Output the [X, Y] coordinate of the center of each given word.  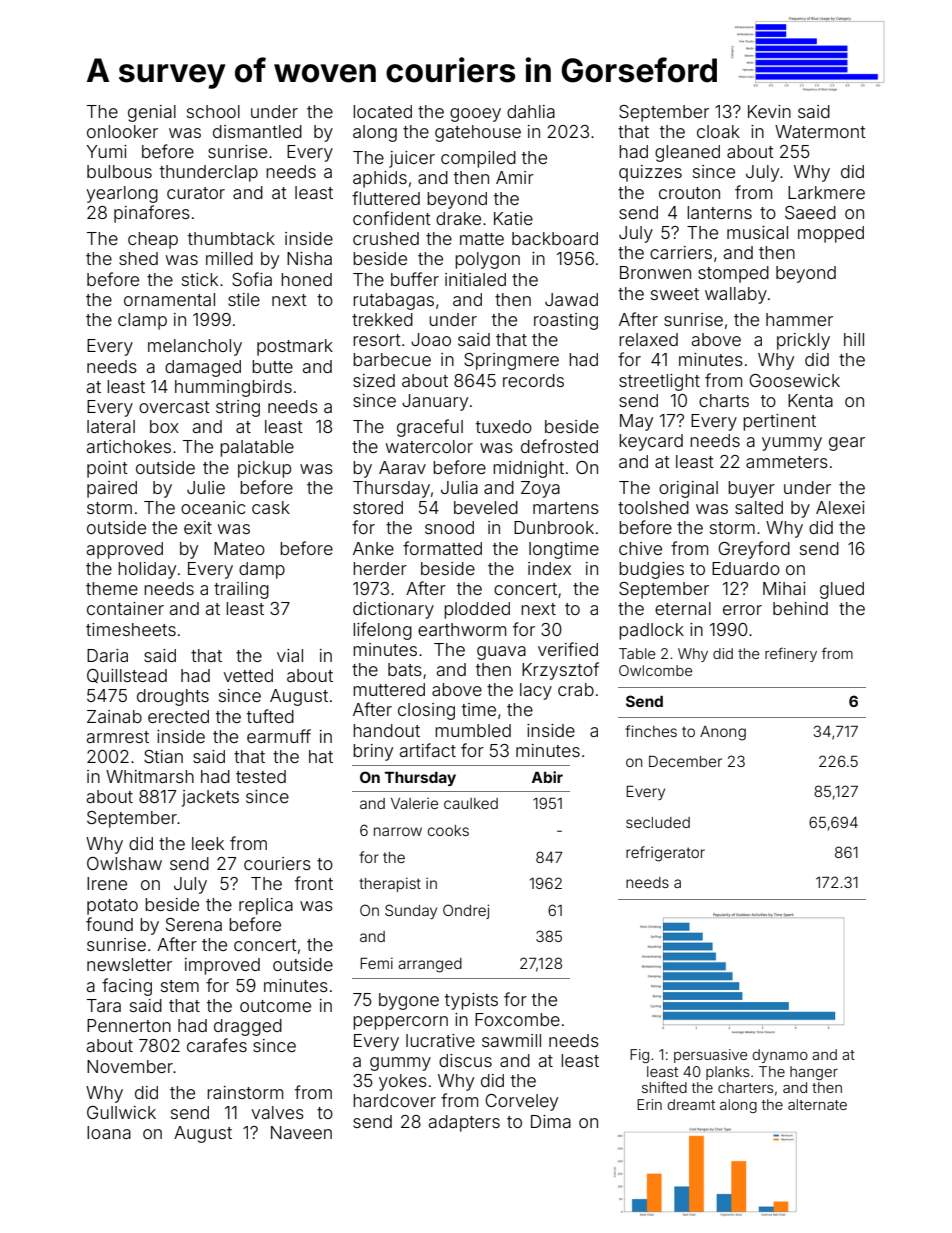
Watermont [820, 131]
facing [127, 987]
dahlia [531, 111]
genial [152, 113]
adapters [464, 1123]
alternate [817, 1104]
